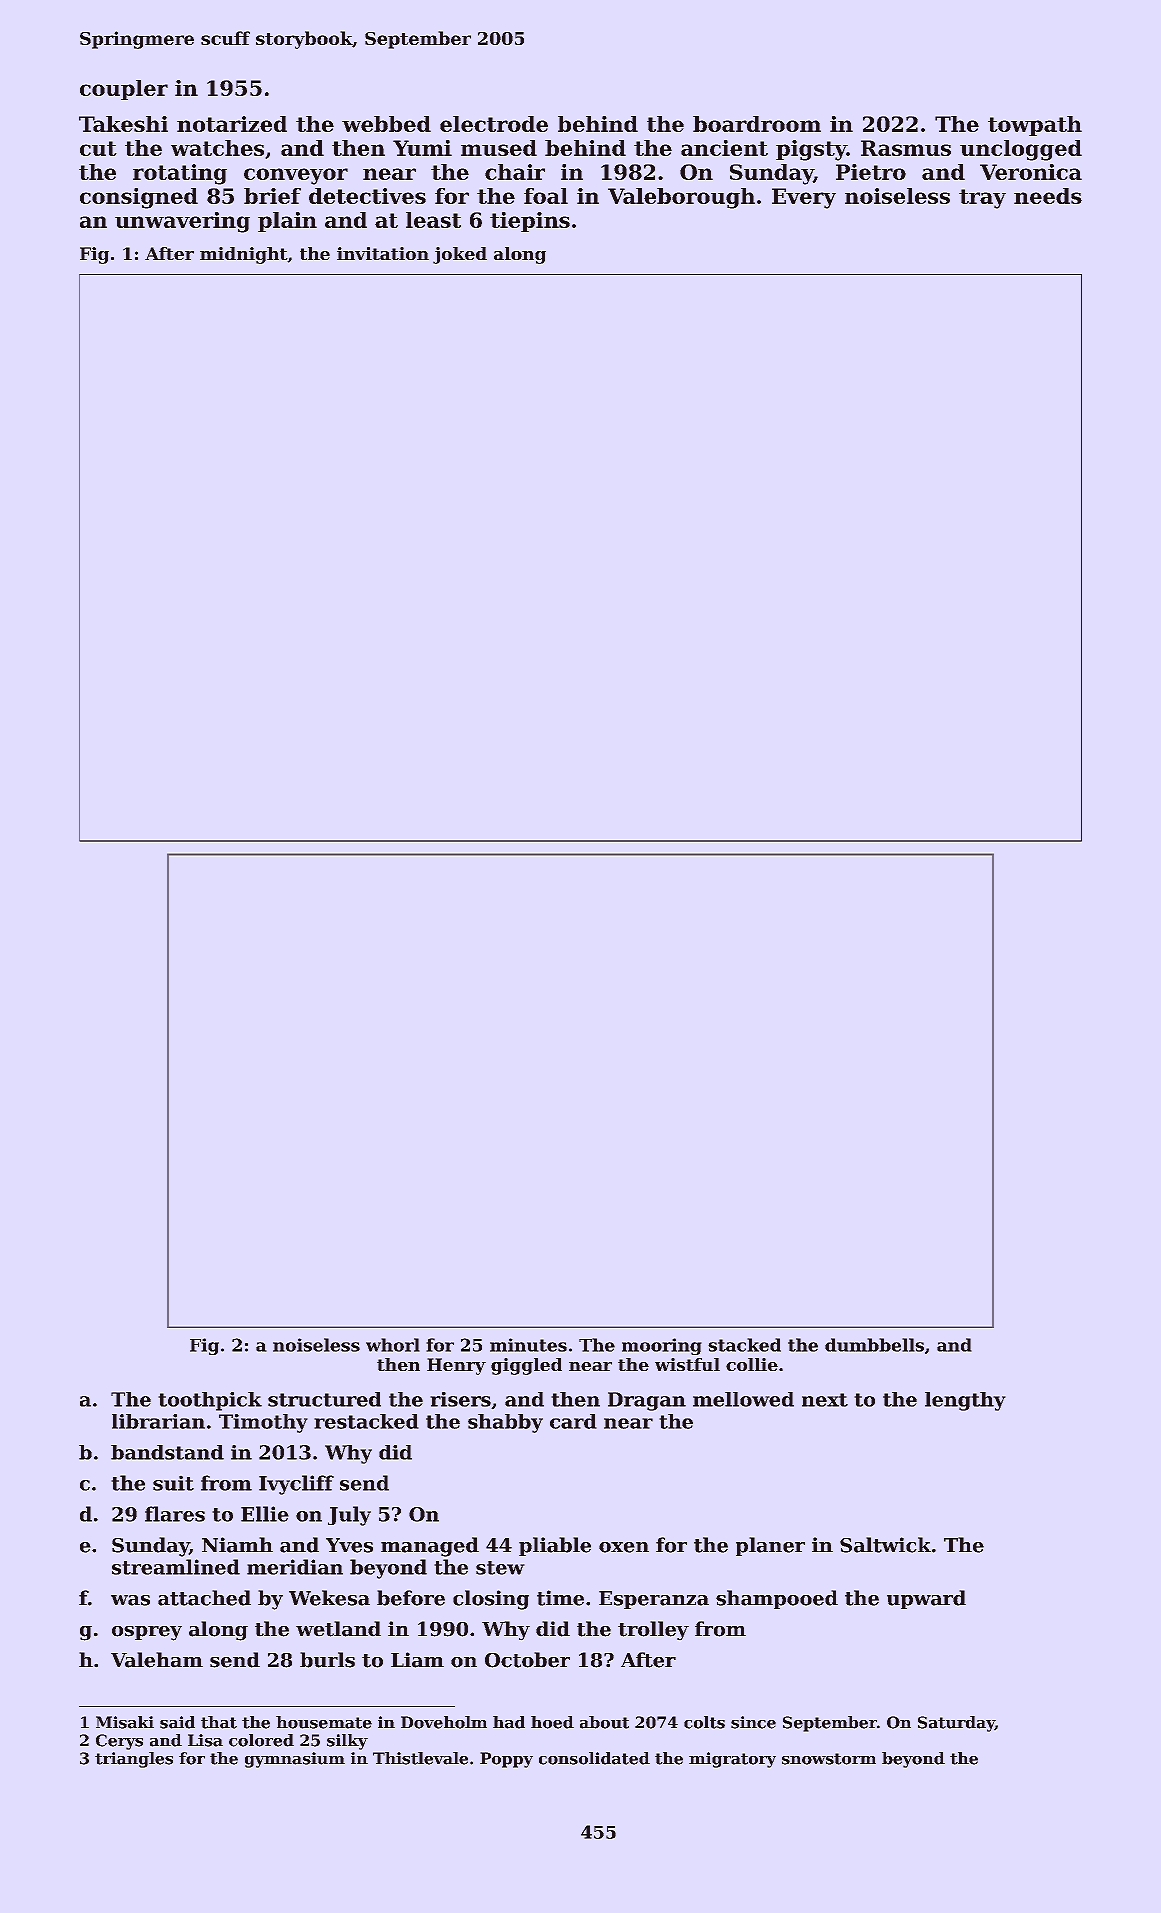 The width and height of the screenshot is (1161, 1913). What do you see at coordinates (157, 1660) in the screenshot?
I see `Valeham` at bounding box center [157, 1660].
